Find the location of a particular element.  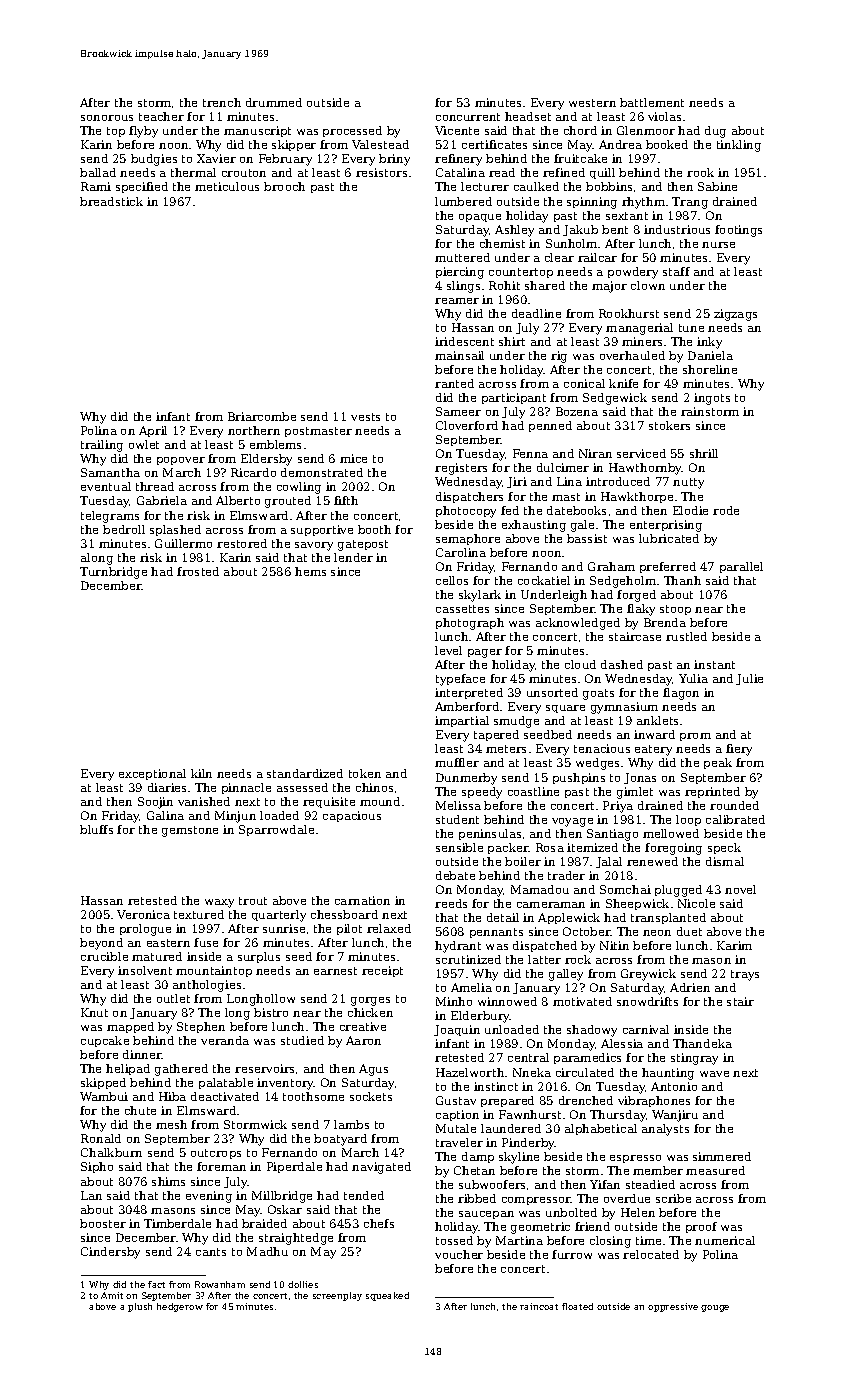

concurrent is located at coordinates (468, 117).
